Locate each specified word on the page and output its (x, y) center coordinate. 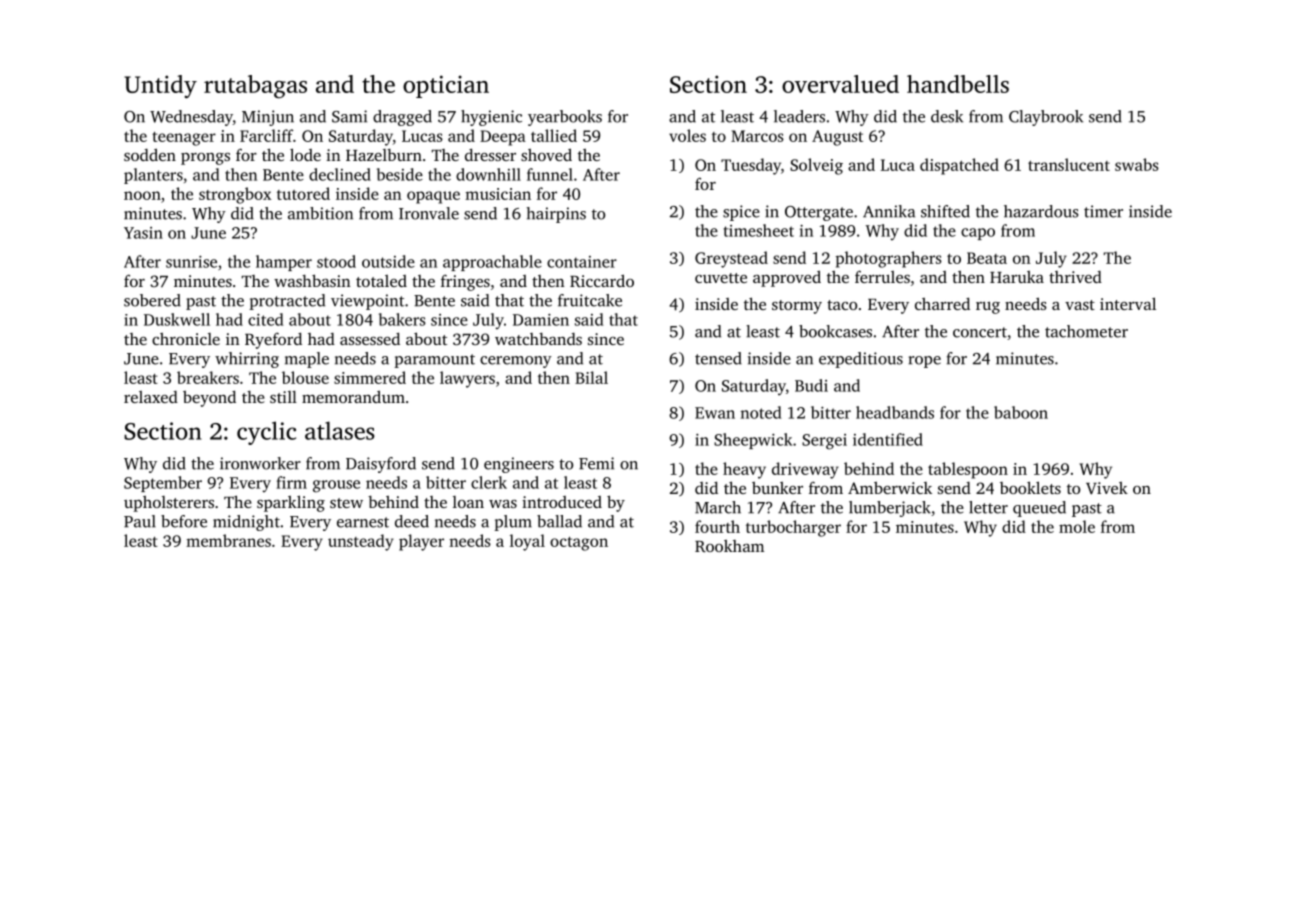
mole (1077, 526)
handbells (958, 84)
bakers (402, 319)
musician (498, 194)
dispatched (959, 166)
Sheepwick (753, 441)
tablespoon (968, 470)
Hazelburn (384, 155)
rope (925, 362)
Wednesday (191, 118)
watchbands (538, 339)
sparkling (291, 503)
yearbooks (565, 118)
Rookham (729, 546)
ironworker (260, 463)
